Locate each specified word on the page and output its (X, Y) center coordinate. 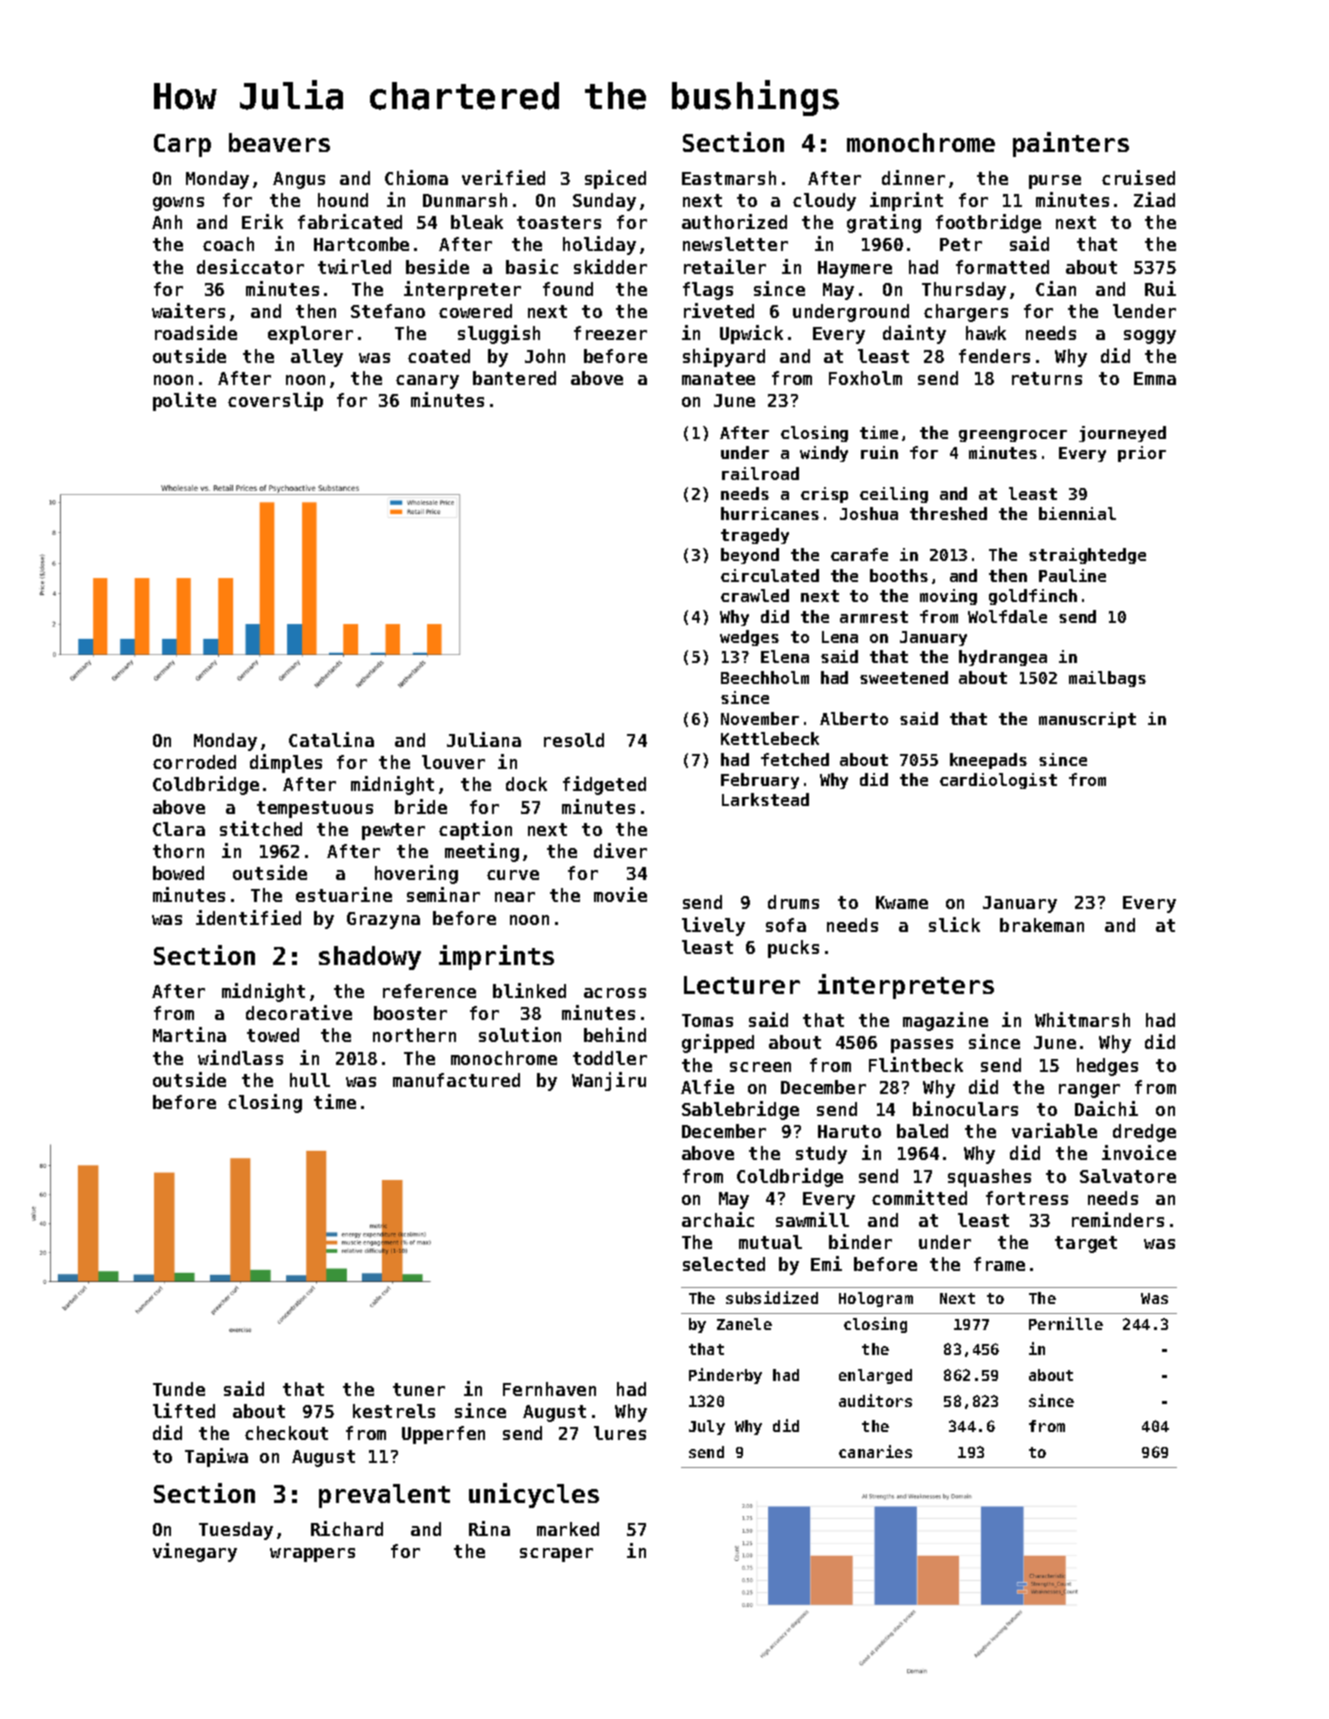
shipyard (724, 357)
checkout (286, 1433)
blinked (529, 990)
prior (1142, 454)
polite (184, 401)
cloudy (824, 202)
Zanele (744, 1324)
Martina (189, 1034)
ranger (1089, 1091)
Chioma (416, 177)
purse (1055, 182)
